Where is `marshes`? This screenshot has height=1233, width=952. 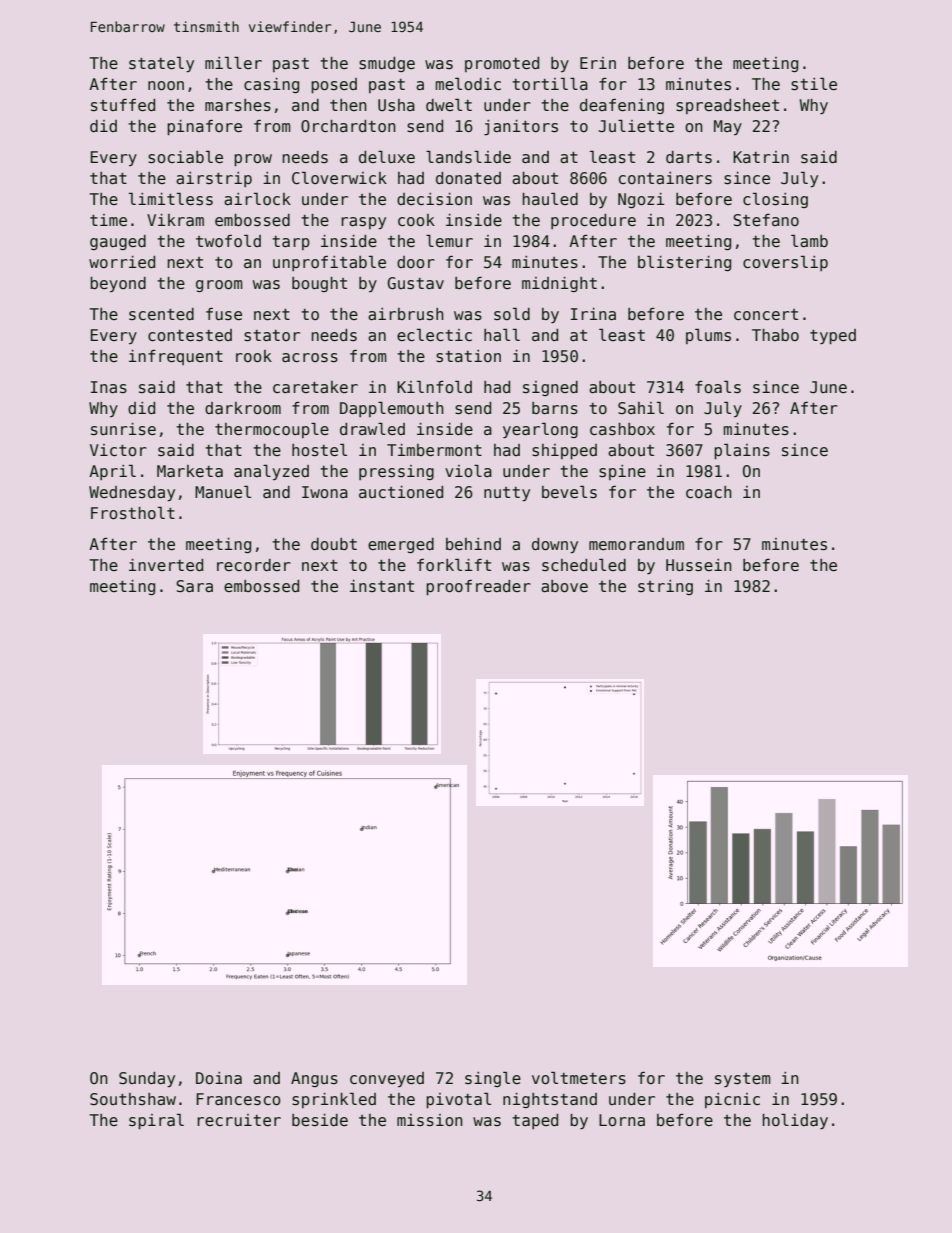
marshes is located at coordinates (238, 105).
